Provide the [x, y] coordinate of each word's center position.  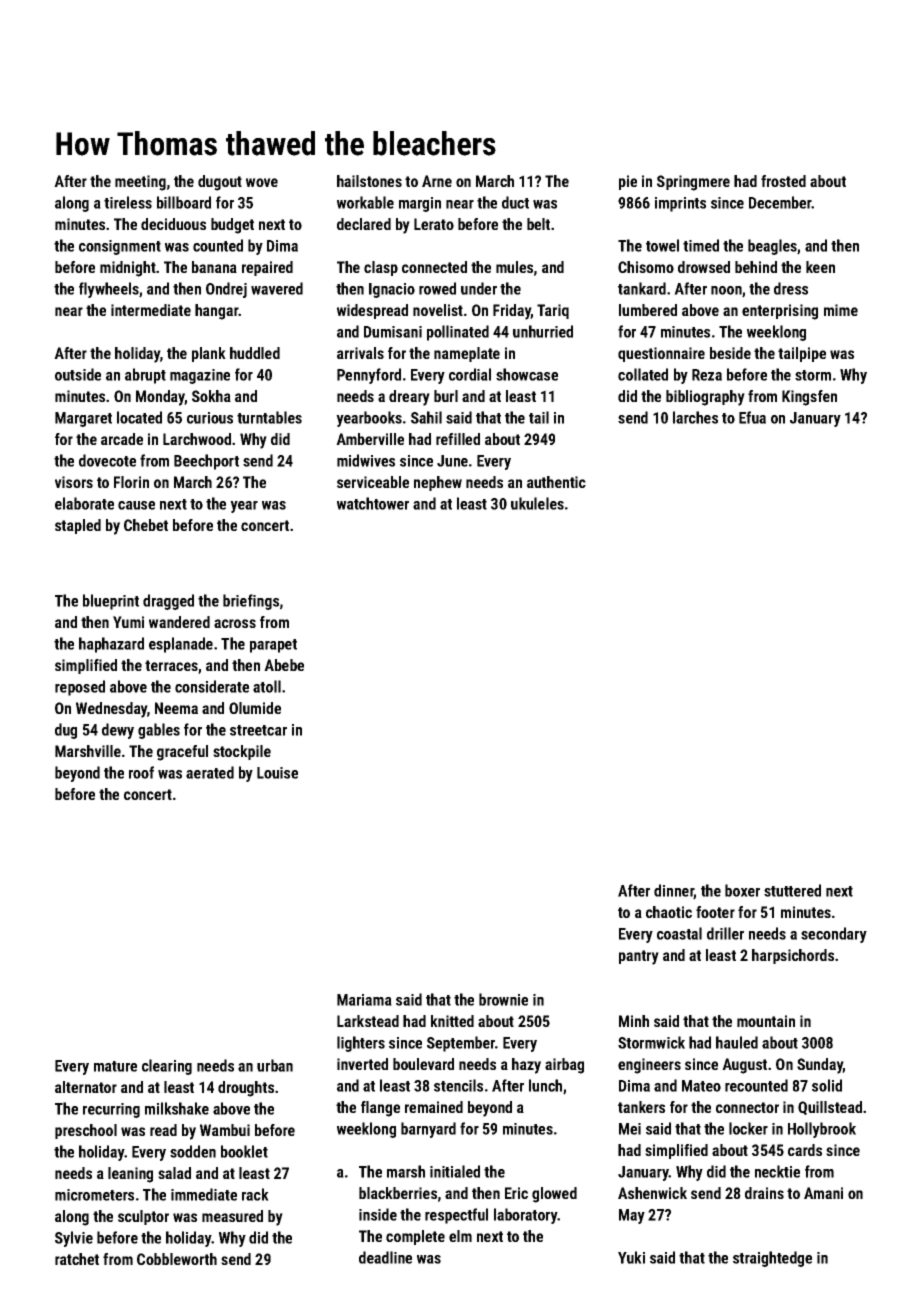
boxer [742, 890]
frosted [783, 181]
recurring [111, 1110]
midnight [128, 269]
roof [141, 772]
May [632, 1216]
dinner [674, 891]
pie [628, 182]
